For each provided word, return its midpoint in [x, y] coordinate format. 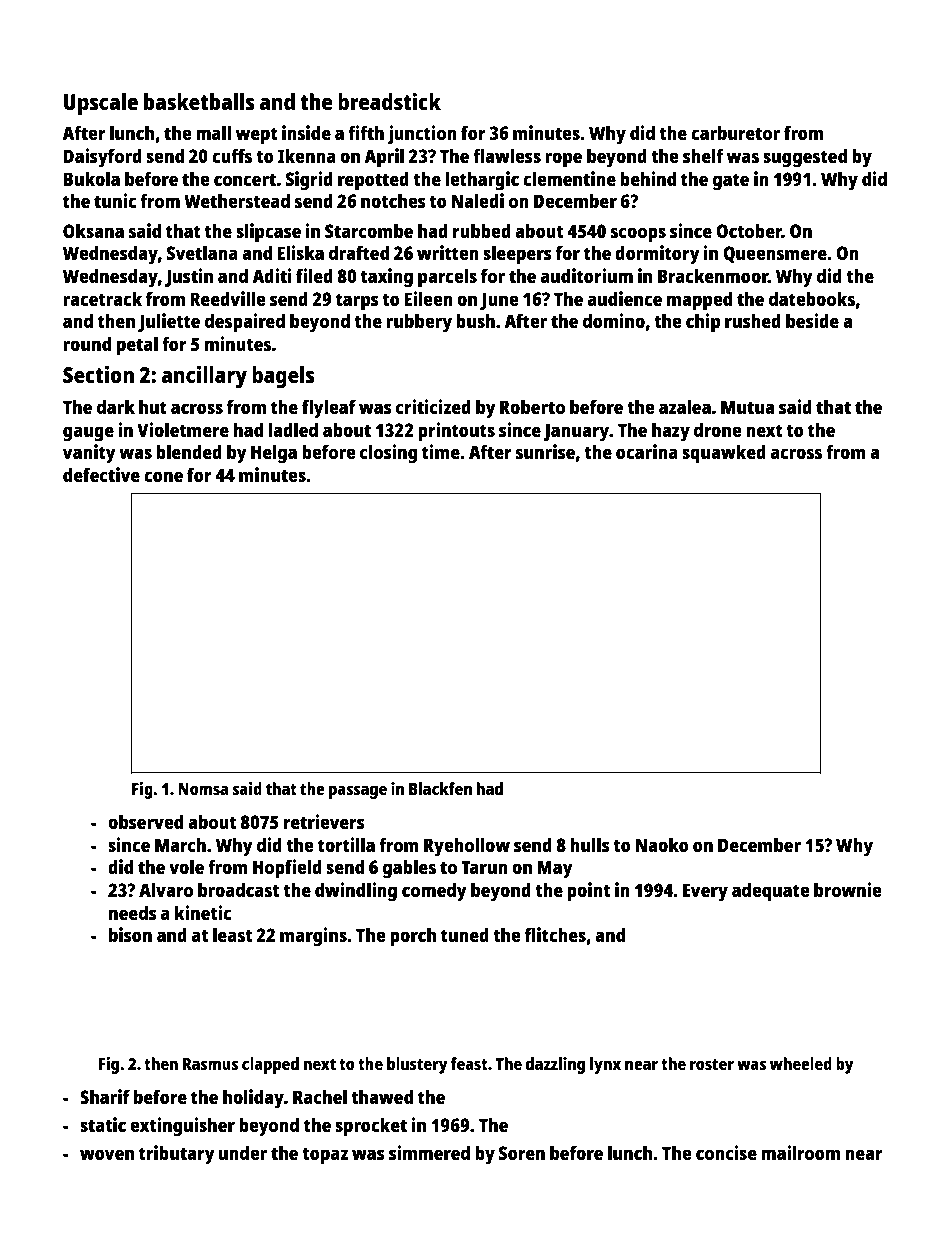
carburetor [735, 132]
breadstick [389, 101]
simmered [429, 1152]
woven [107, 1154]
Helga [274, 454]
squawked [724, 454]
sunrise [545, 451]
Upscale [101, 104]
